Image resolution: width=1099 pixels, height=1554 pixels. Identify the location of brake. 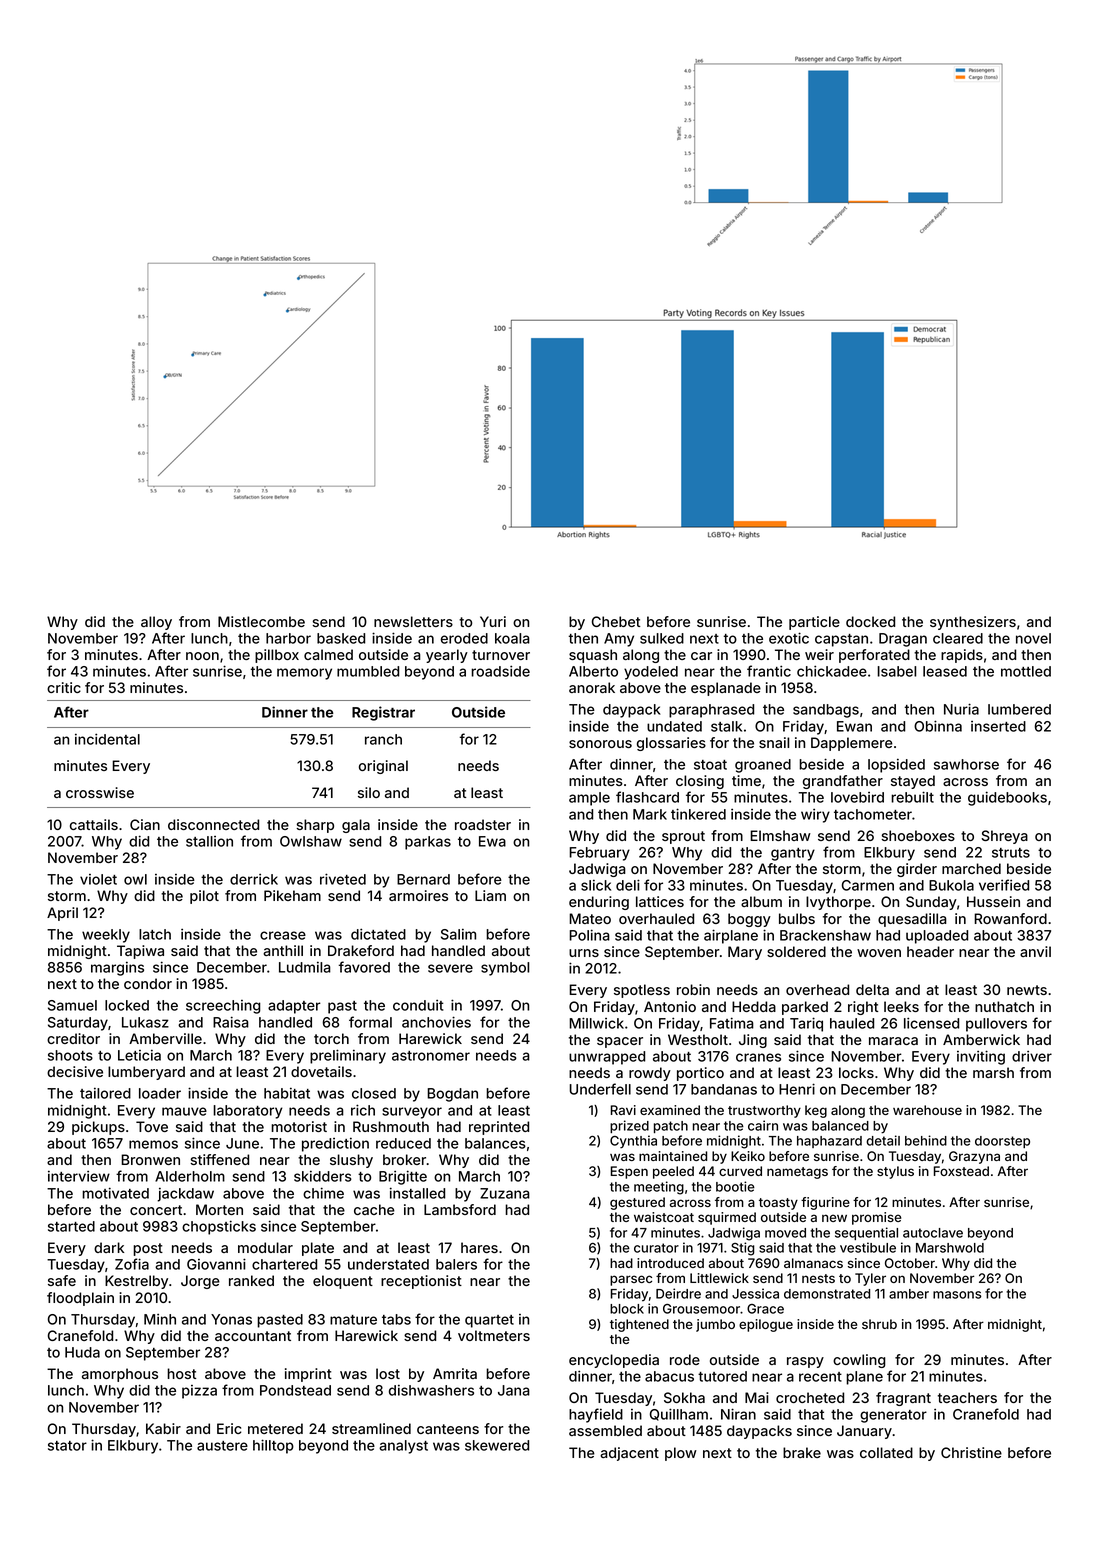
(802, 1452).
